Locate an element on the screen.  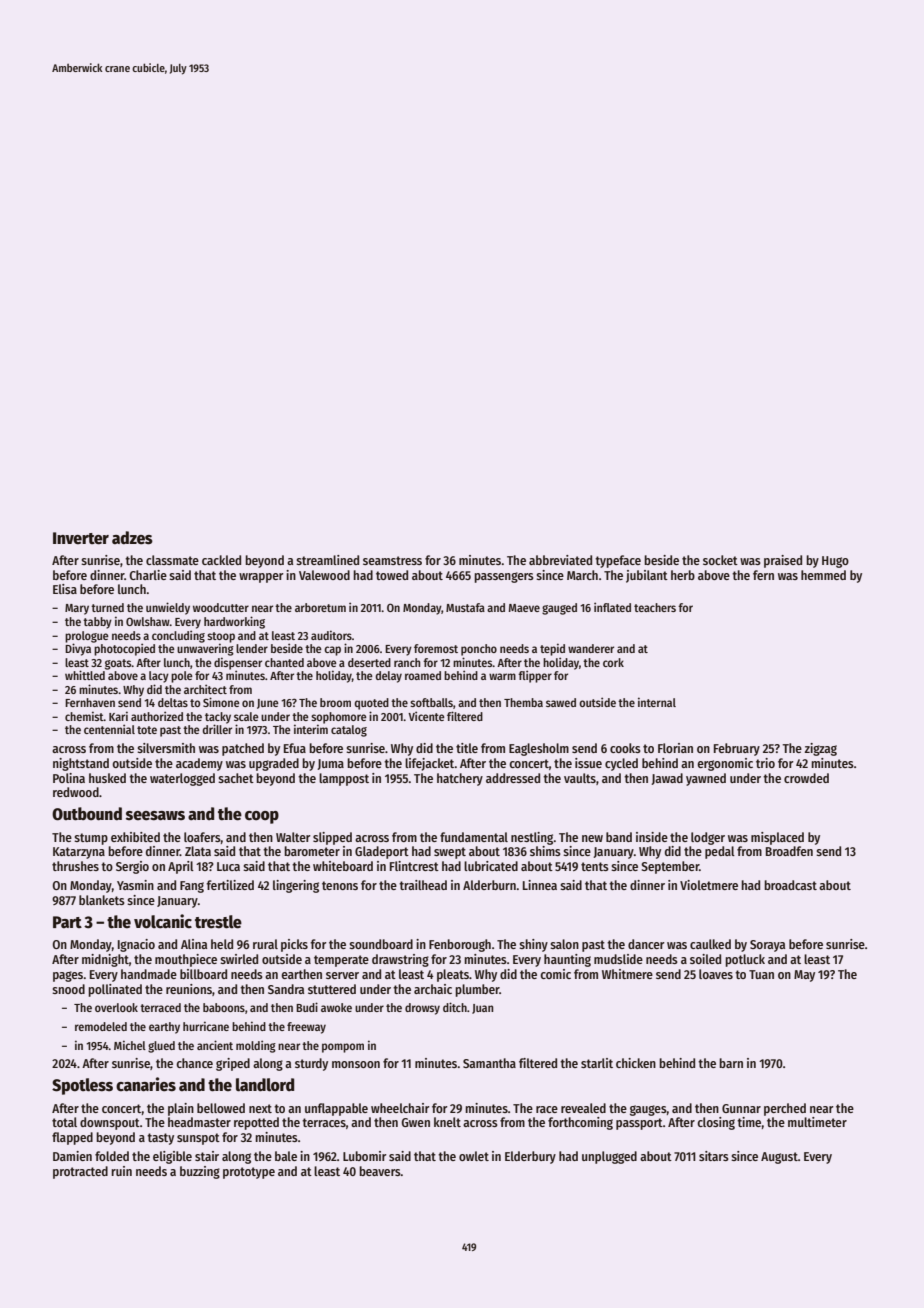
socket is located at coordinates (720, 560).
